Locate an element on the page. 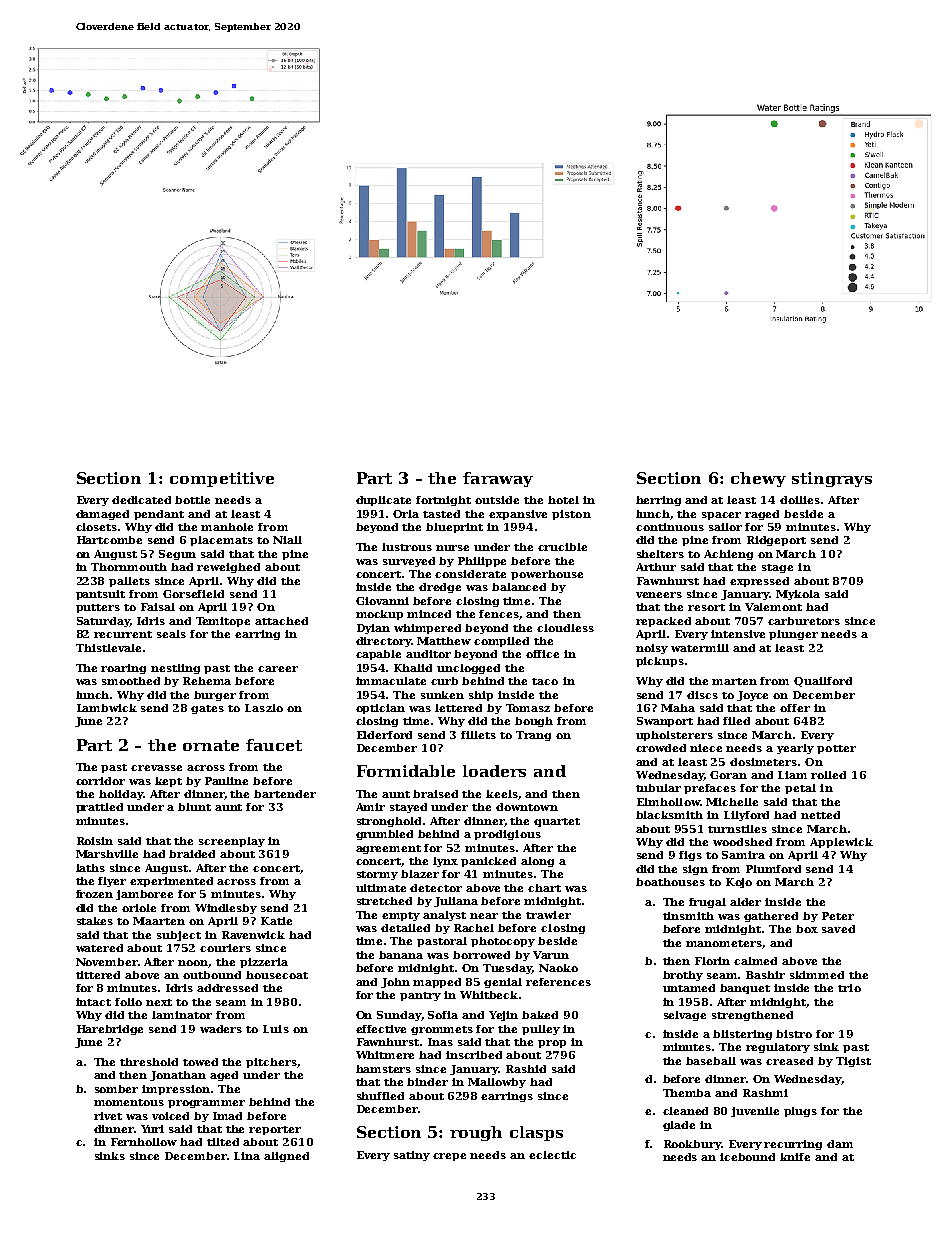 The height and width of the document is (1233, 952). laminator is located at coordinates (182, 1015).
